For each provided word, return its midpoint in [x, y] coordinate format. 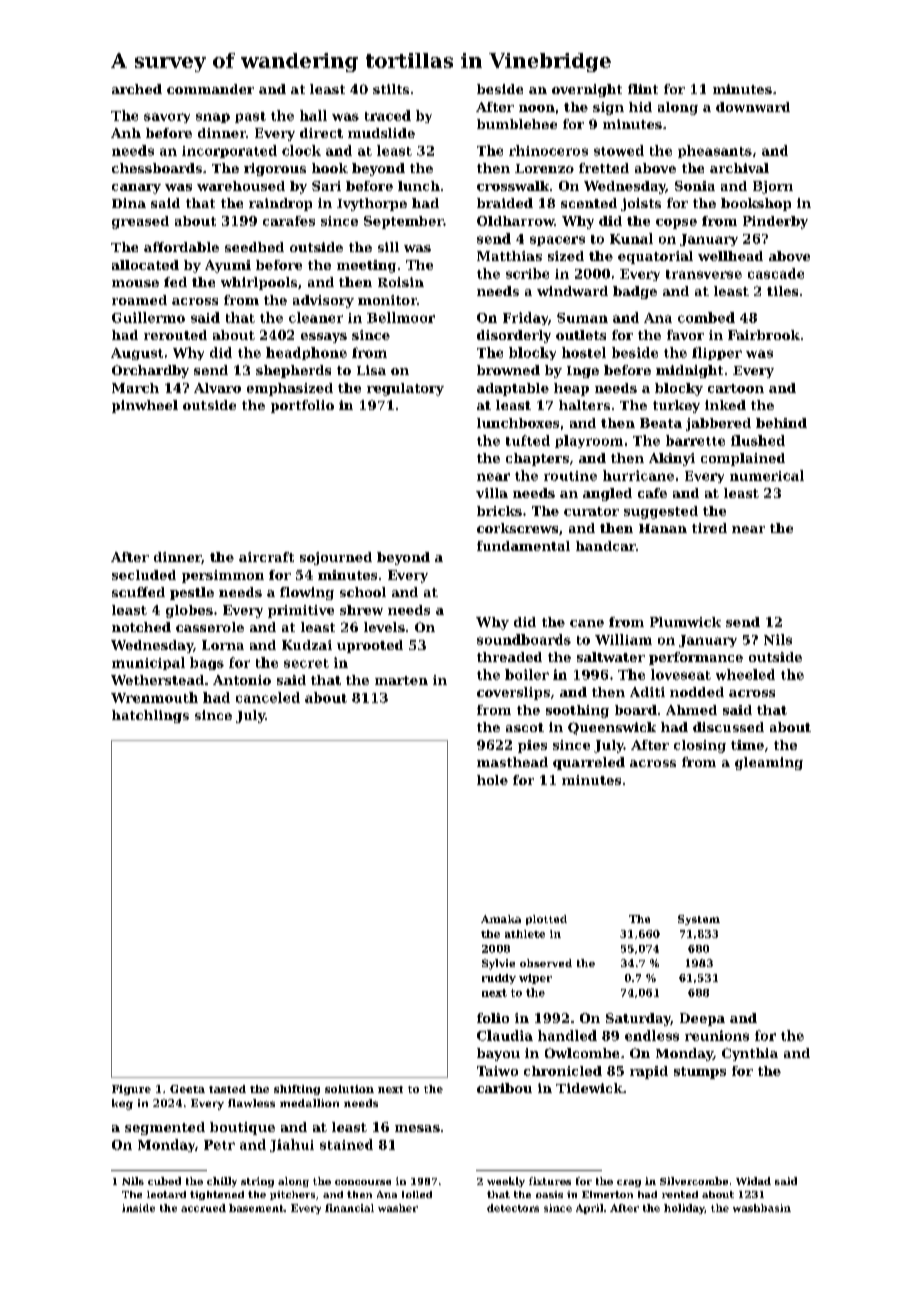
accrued [203, 1208]
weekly [506, 1182]
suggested [661, 512]
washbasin [762, 1208]
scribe [527, 273]
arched [137, 89]
